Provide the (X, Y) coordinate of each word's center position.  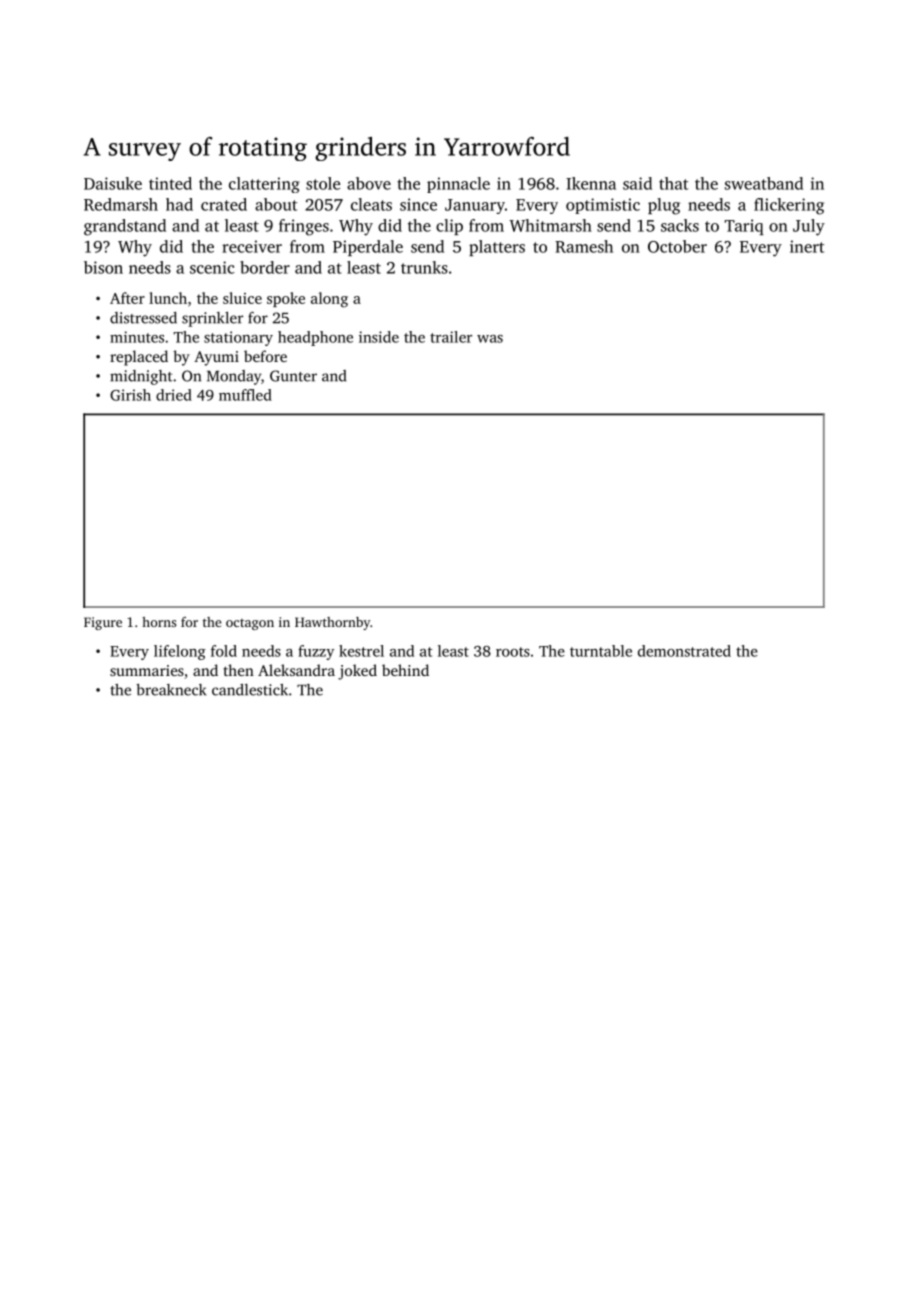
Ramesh (584, 246)
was (490, 339)
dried (174, 395)
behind (405, 670)
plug (664, 206)
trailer (451, 337)
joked (357, 672)
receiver (252, 246)
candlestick (250, 690)
